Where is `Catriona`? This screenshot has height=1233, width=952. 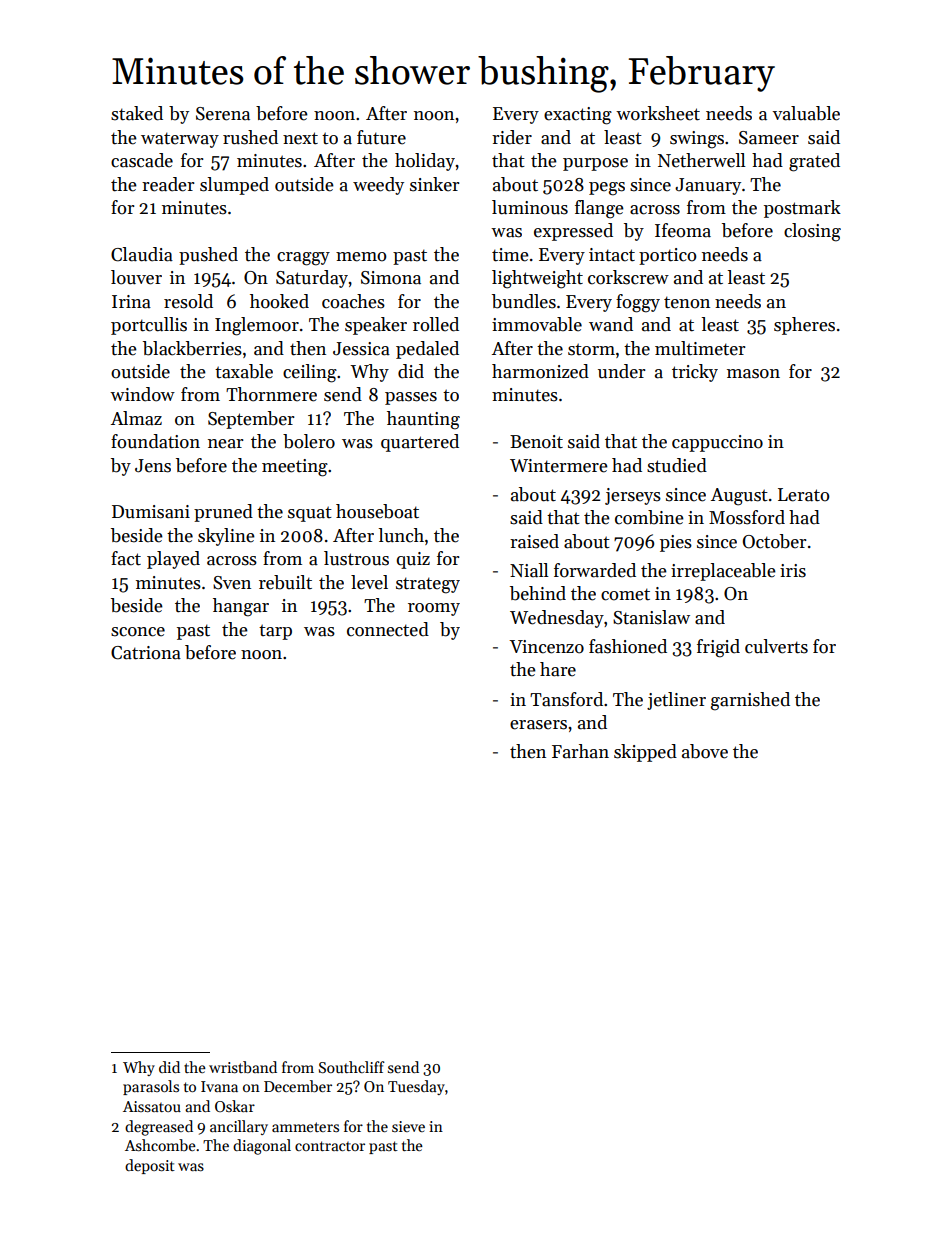 Catriona is located at coordinates (146, 653).
